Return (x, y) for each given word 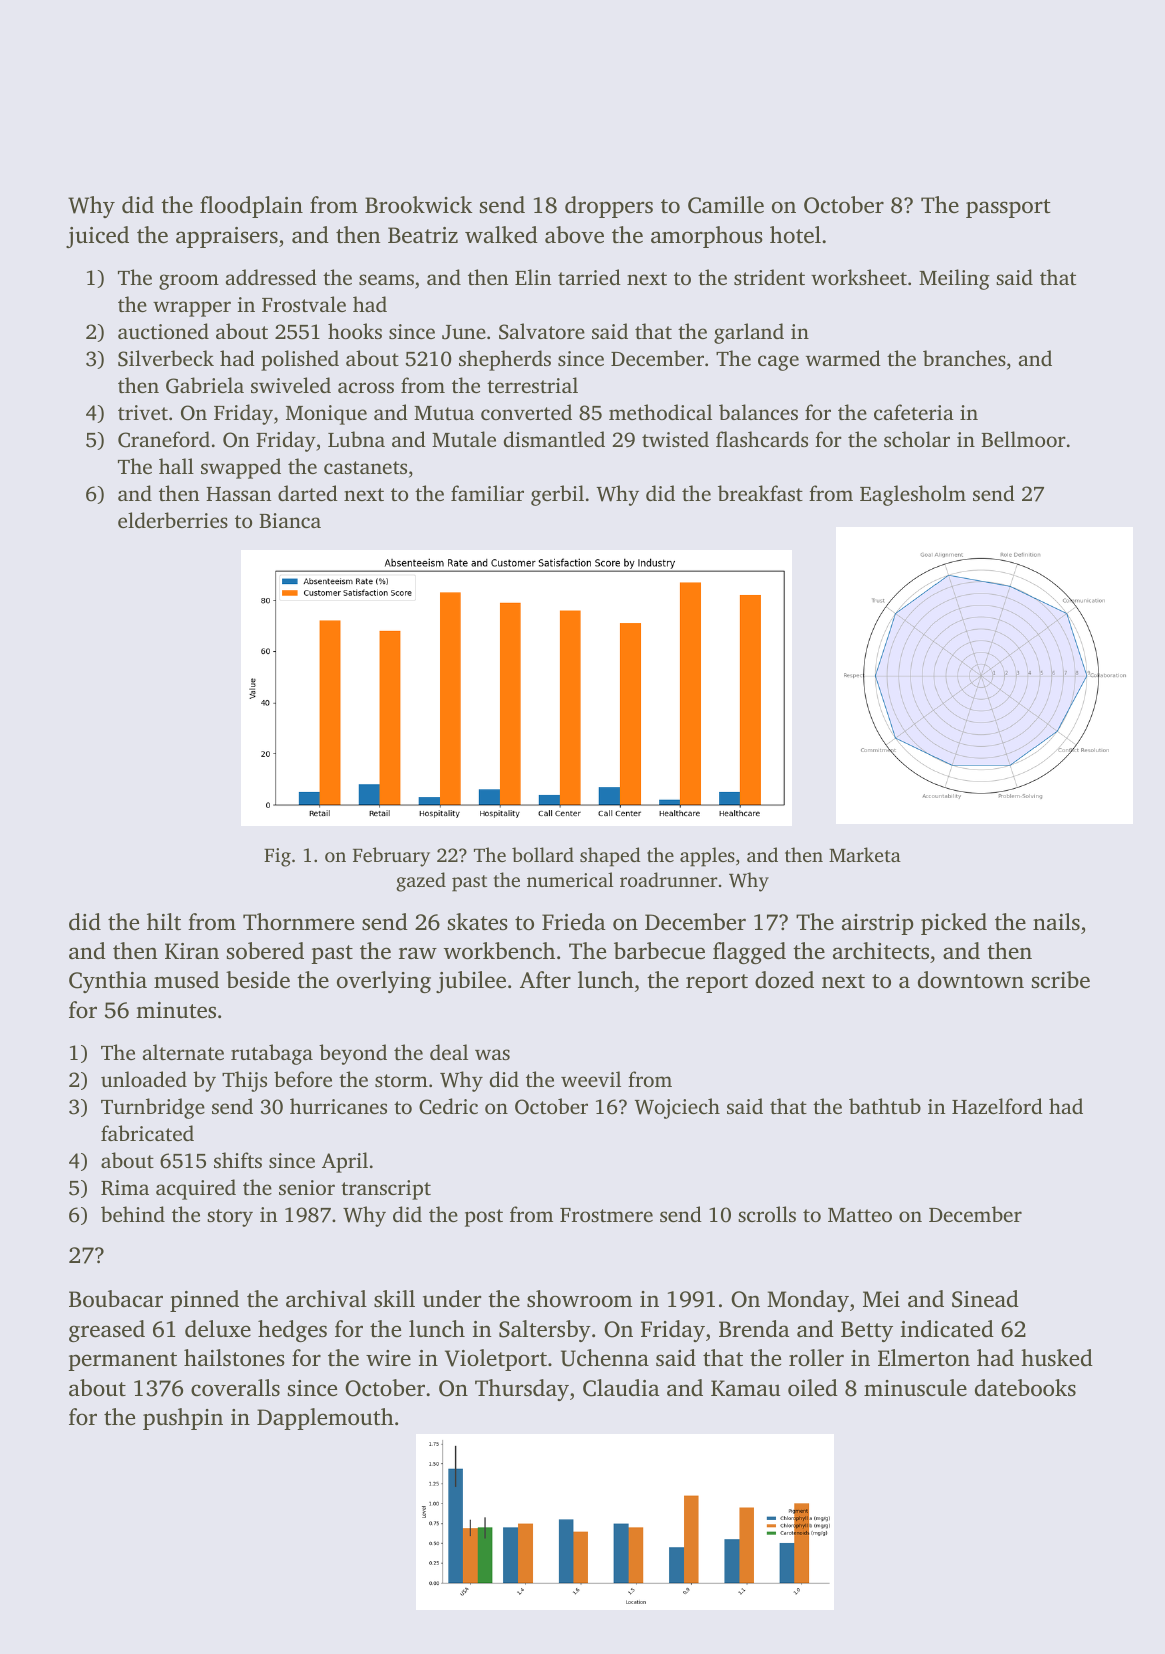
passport (1008, 208)
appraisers (227, 237)
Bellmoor (1023, 439)
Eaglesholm (913, 495)
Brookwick (418, 205)
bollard (543, 854)
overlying (384, 982)
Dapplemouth (325, 1419)
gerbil (557, 495)
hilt (164, 921)
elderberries (173, 520)
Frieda (574, 922)
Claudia (621, 1388)
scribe (1061, 980)
